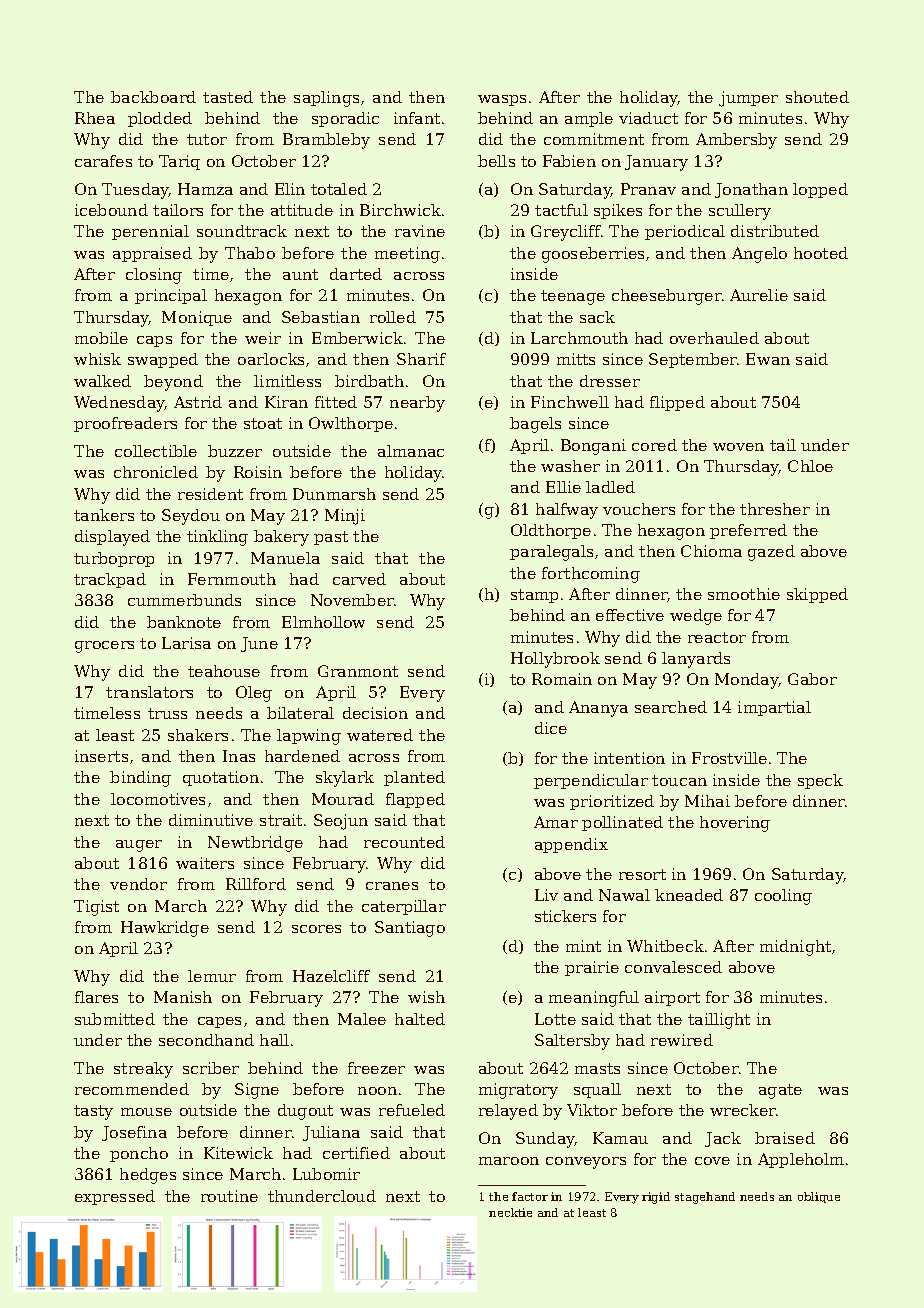  What do you see at coordinates (417, 118) in the document?
I see `infant` at bounding box center [417, 118].
